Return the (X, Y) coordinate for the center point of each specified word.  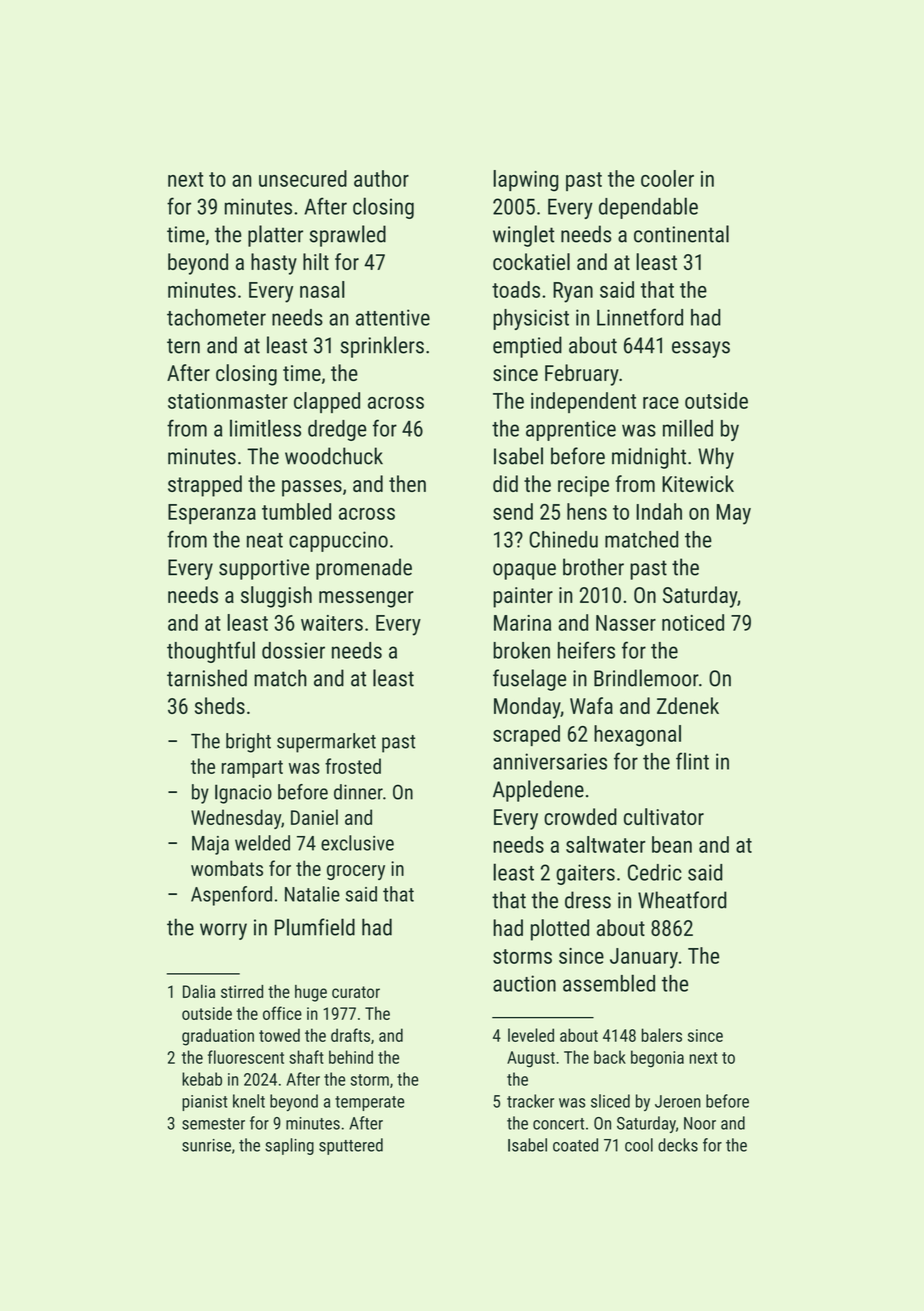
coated (575, 1145)
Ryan (573, 292)
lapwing (525, 181)
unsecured (303, 178)
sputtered (351, 1146)
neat (265, 540)
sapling (289, 1146)
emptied (527, 347)
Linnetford (640, 317)
